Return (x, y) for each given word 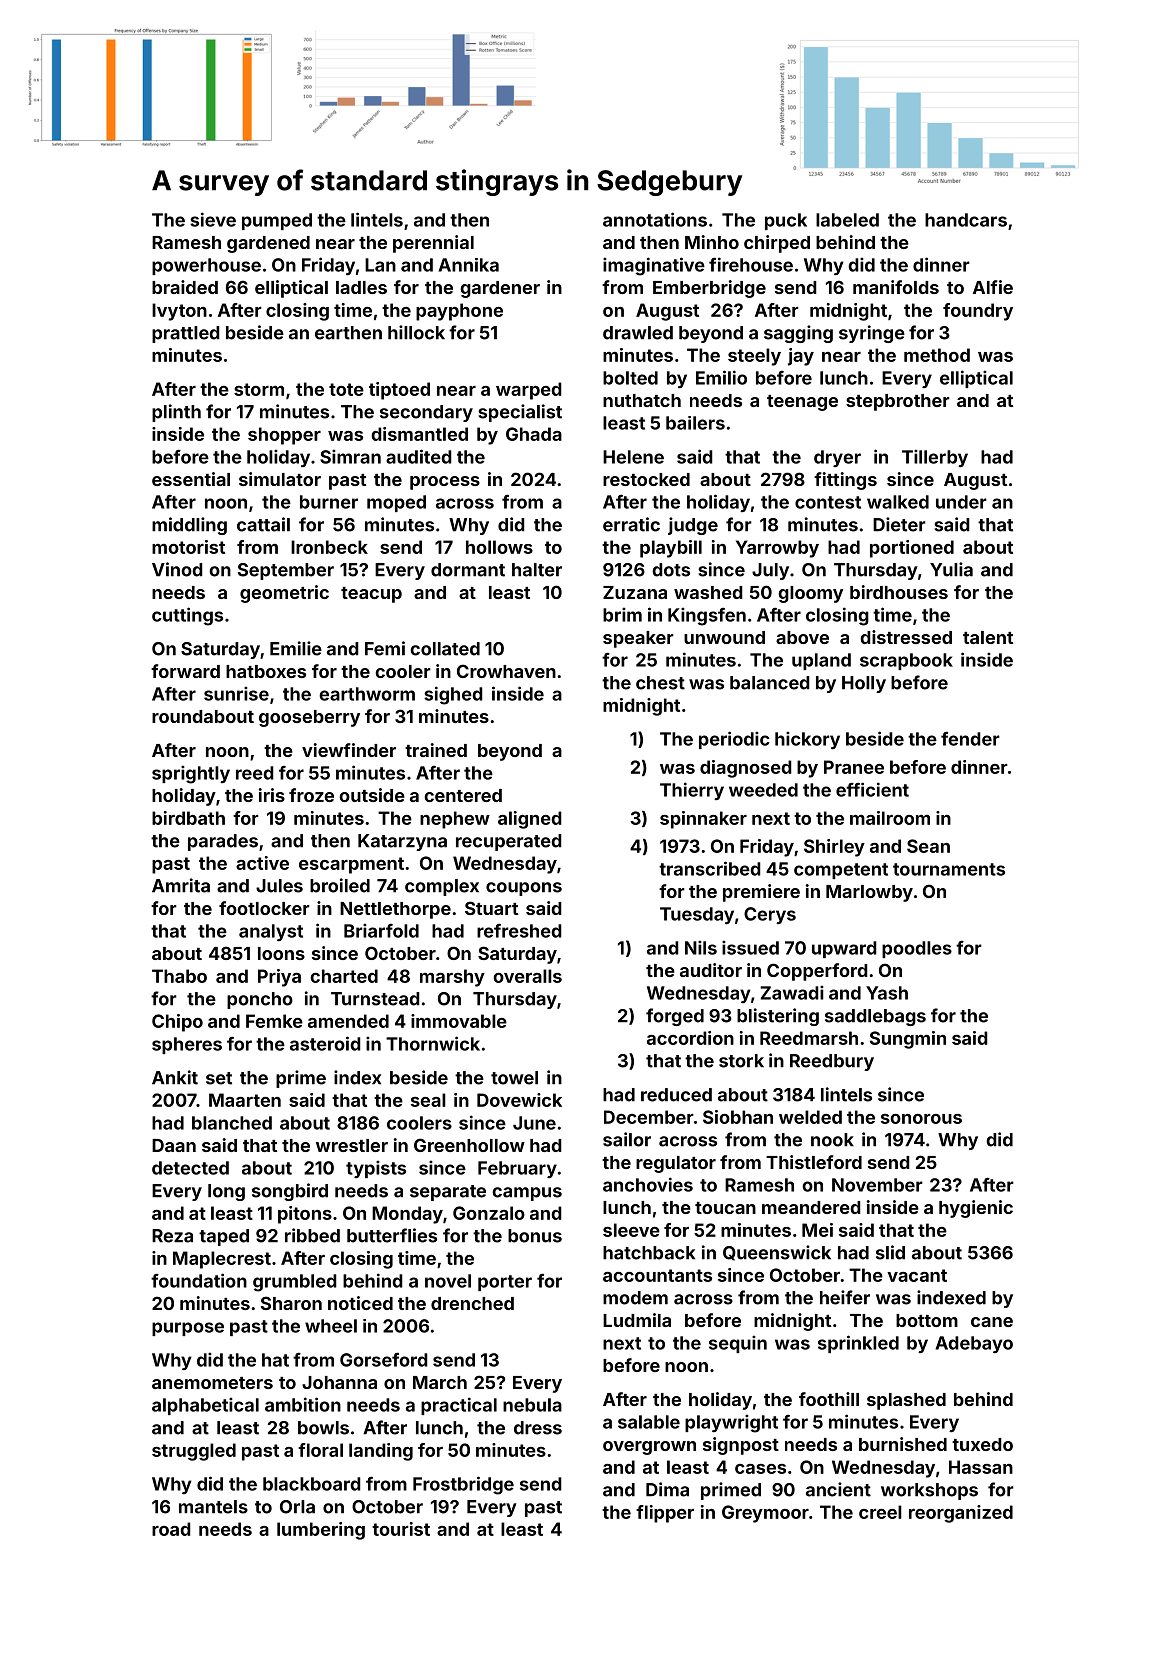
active (262, 863)
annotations (655, 219)
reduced (676, 1095)
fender (970, 738)
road (171, 1529)
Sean (928, 846)
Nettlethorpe (395, 910)
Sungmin (908, 1040)
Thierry (692, 791)
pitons (305, 1215)
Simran (350, 456)
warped (529, 391)
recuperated (509, 842)
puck (786, 221)
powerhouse (206, 266)
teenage (802, 403)
